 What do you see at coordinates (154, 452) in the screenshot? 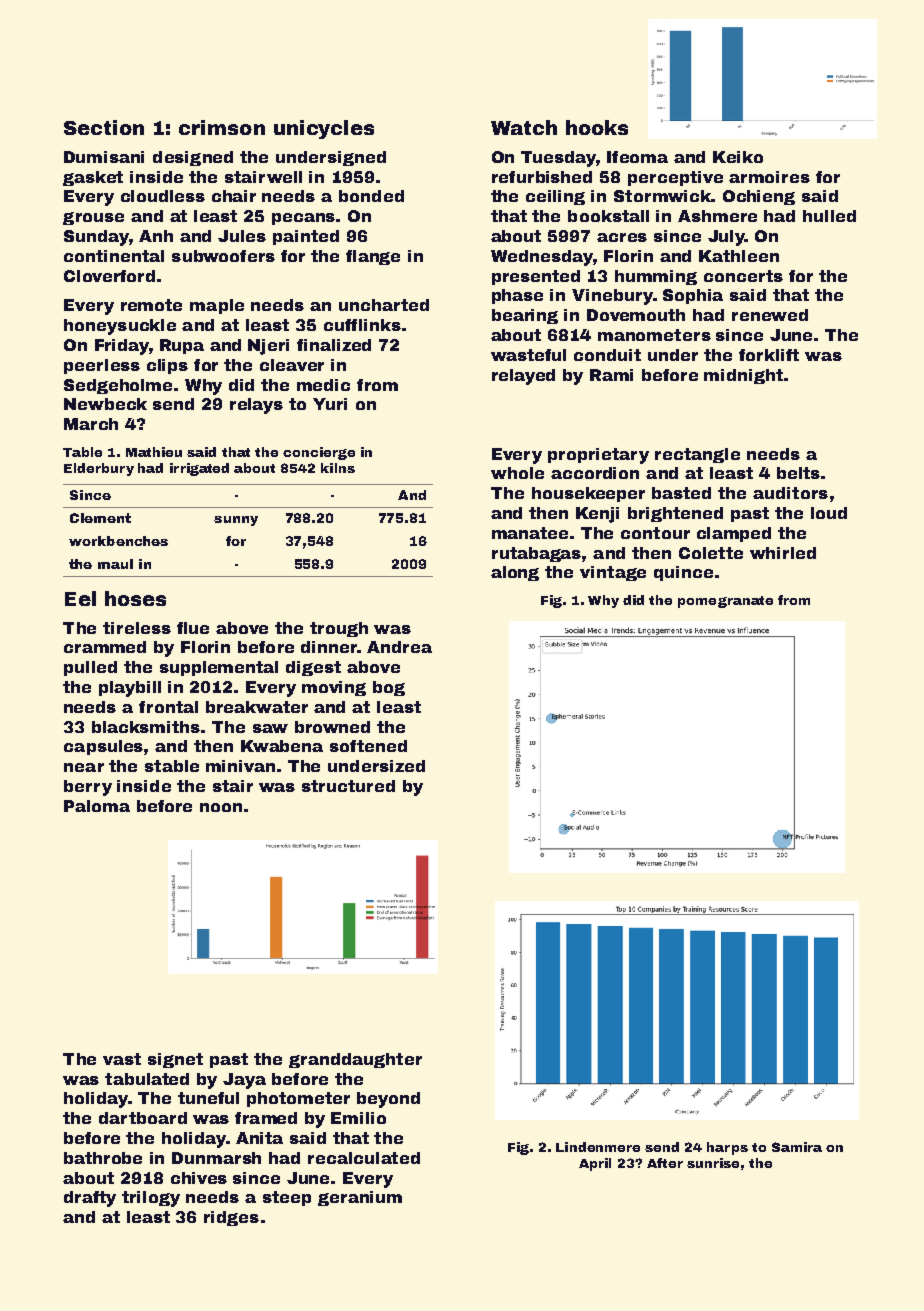
I see `Mathieu` at bounding box center [154, 452].
